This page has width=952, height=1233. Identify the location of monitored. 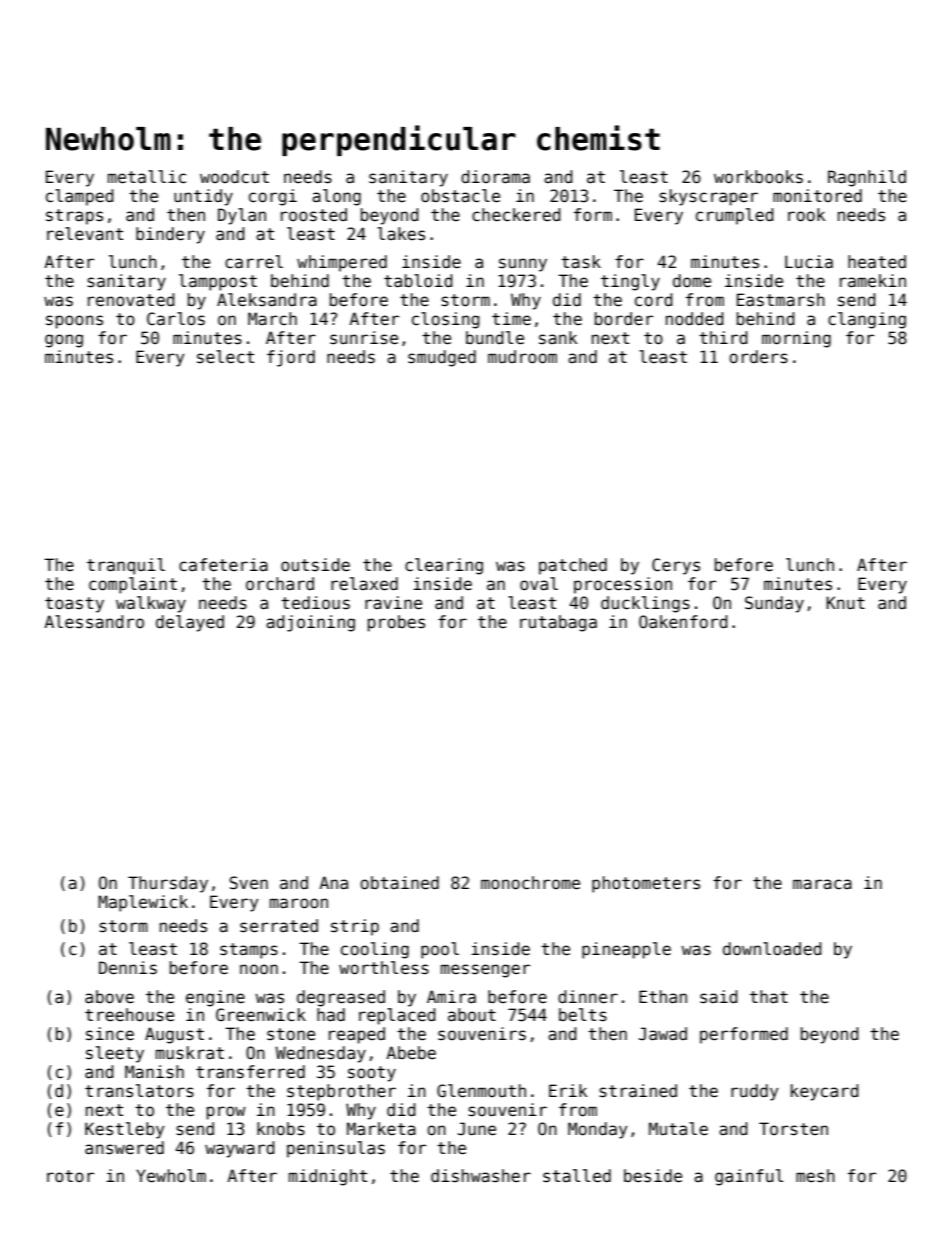
(817, 196).
